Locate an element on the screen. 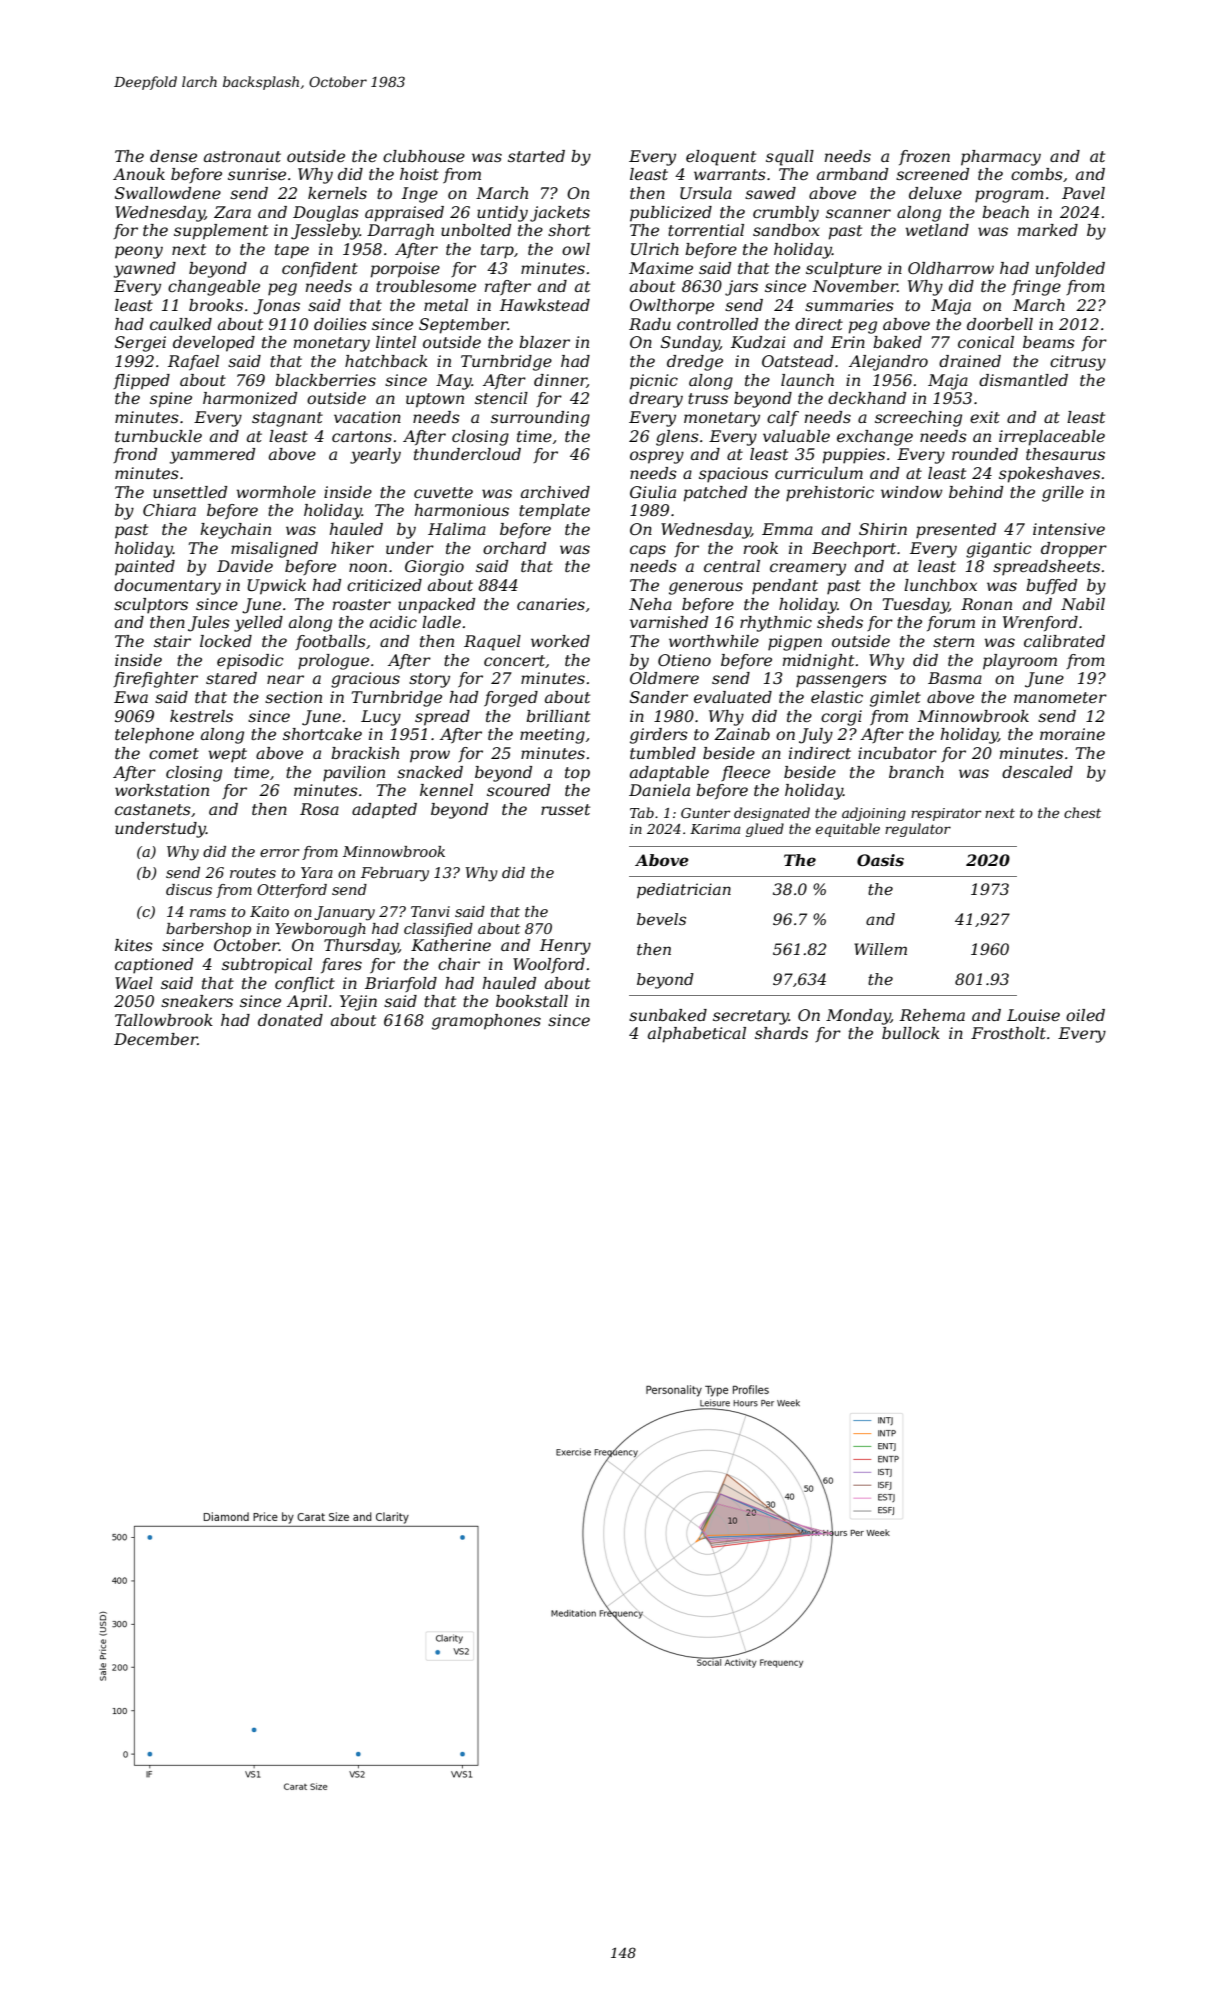  caps is located at coordinates (648, 551).
